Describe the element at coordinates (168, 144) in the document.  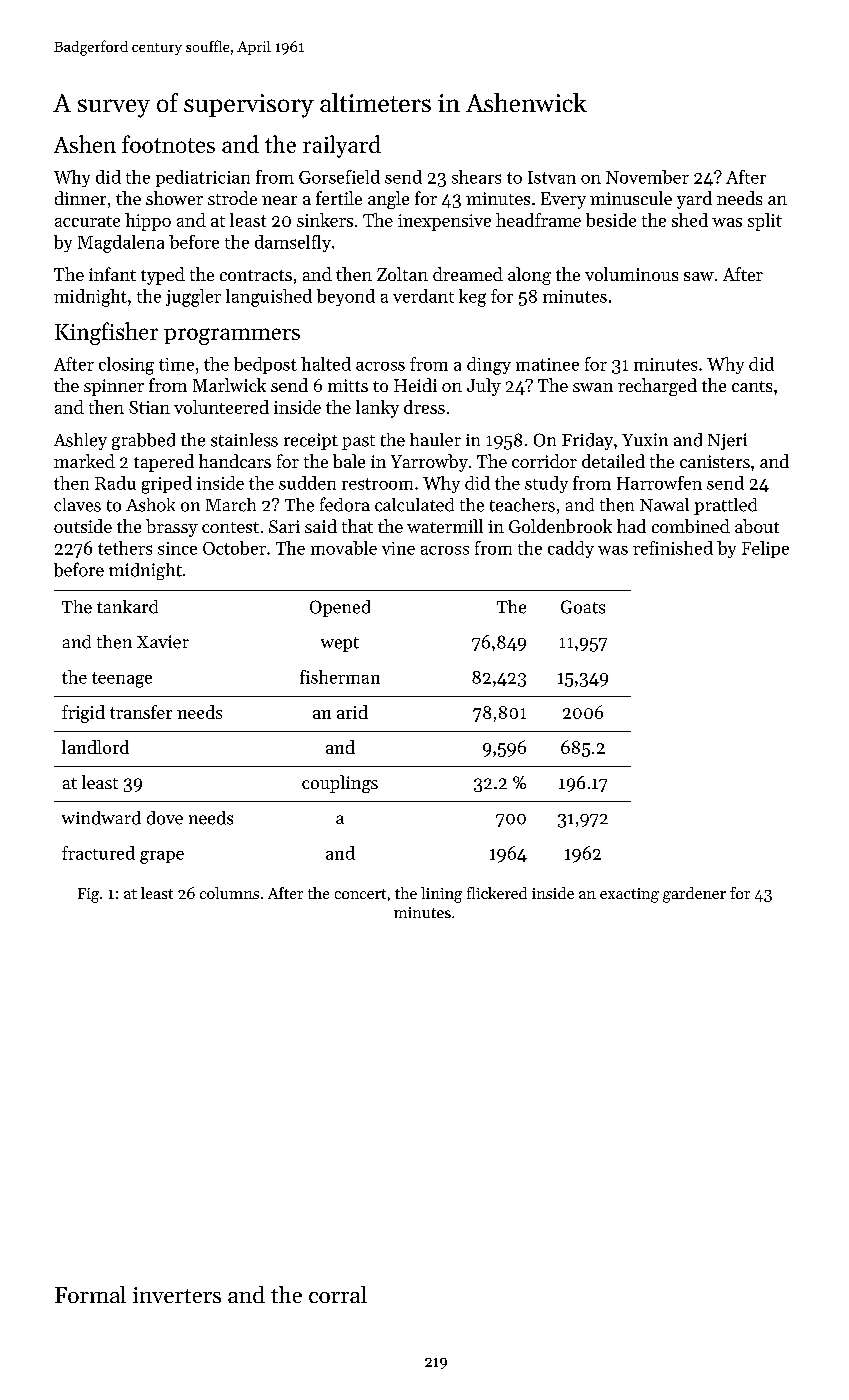
I see `footnotes` at that location.
